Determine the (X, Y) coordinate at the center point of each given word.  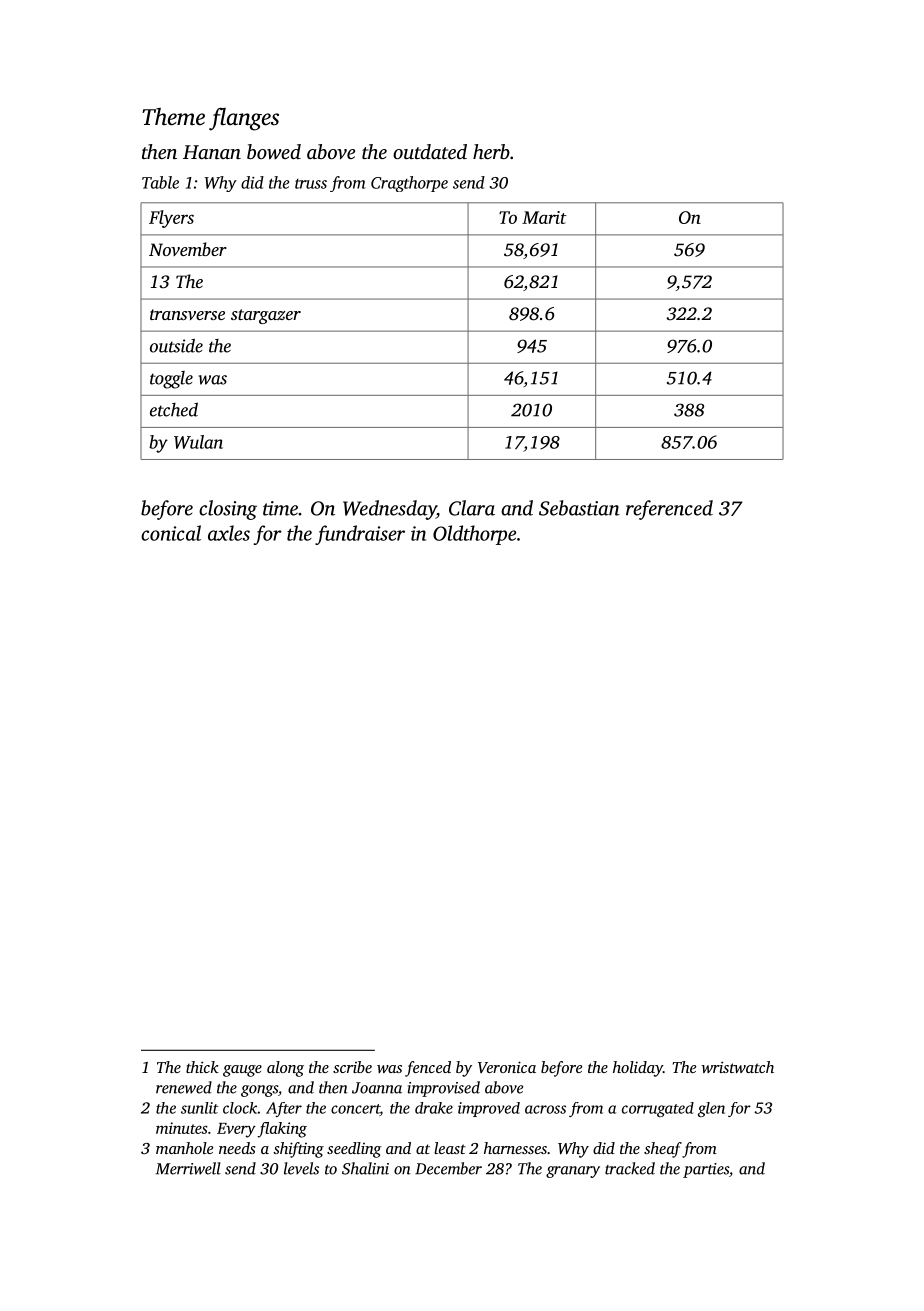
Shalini (365, 1168)
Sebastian (579, 508)
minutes (182, 1128)
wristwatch (737, 1067)
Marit (544, 217)
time (280, 508)
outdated (430, 151)
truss (311, 184)
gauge (242, 1071)
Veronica (507, 1067)
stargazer (266, 316)
